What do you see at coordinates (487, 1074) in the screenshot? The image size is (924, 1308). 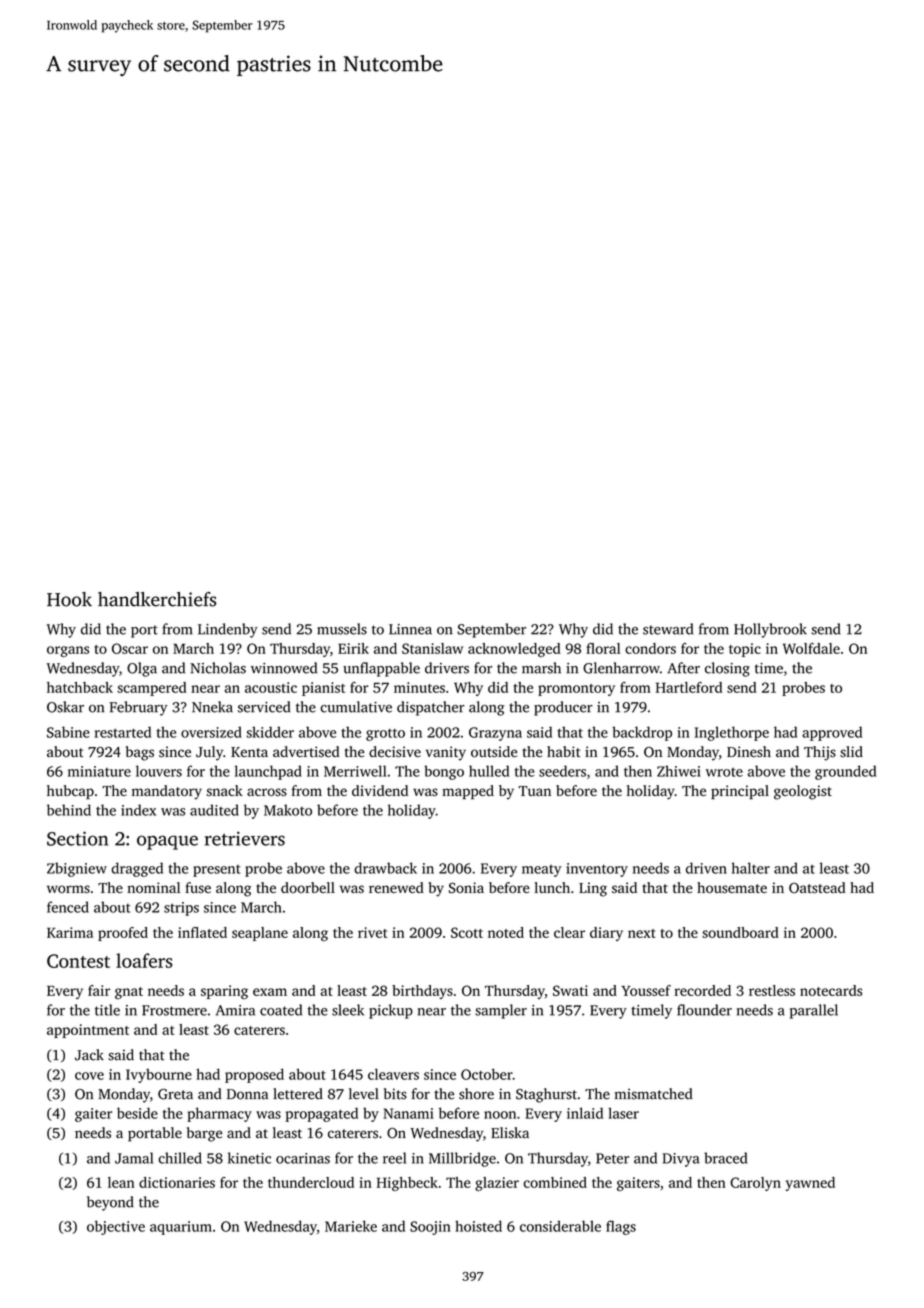 I see `October` at bounding box center [487, 1074].
